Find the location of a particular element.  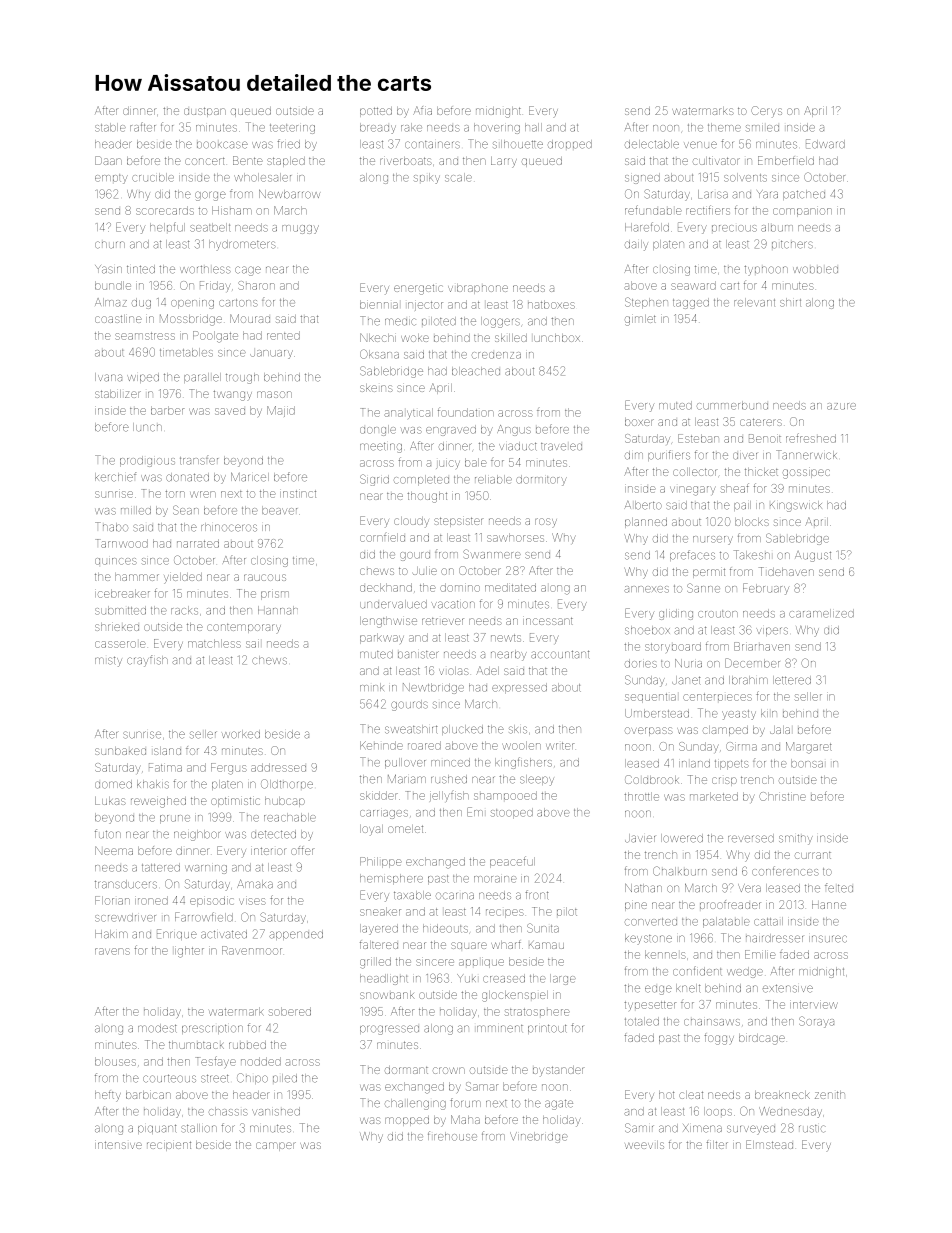

intensive is located at coordinates (118, 1145).
